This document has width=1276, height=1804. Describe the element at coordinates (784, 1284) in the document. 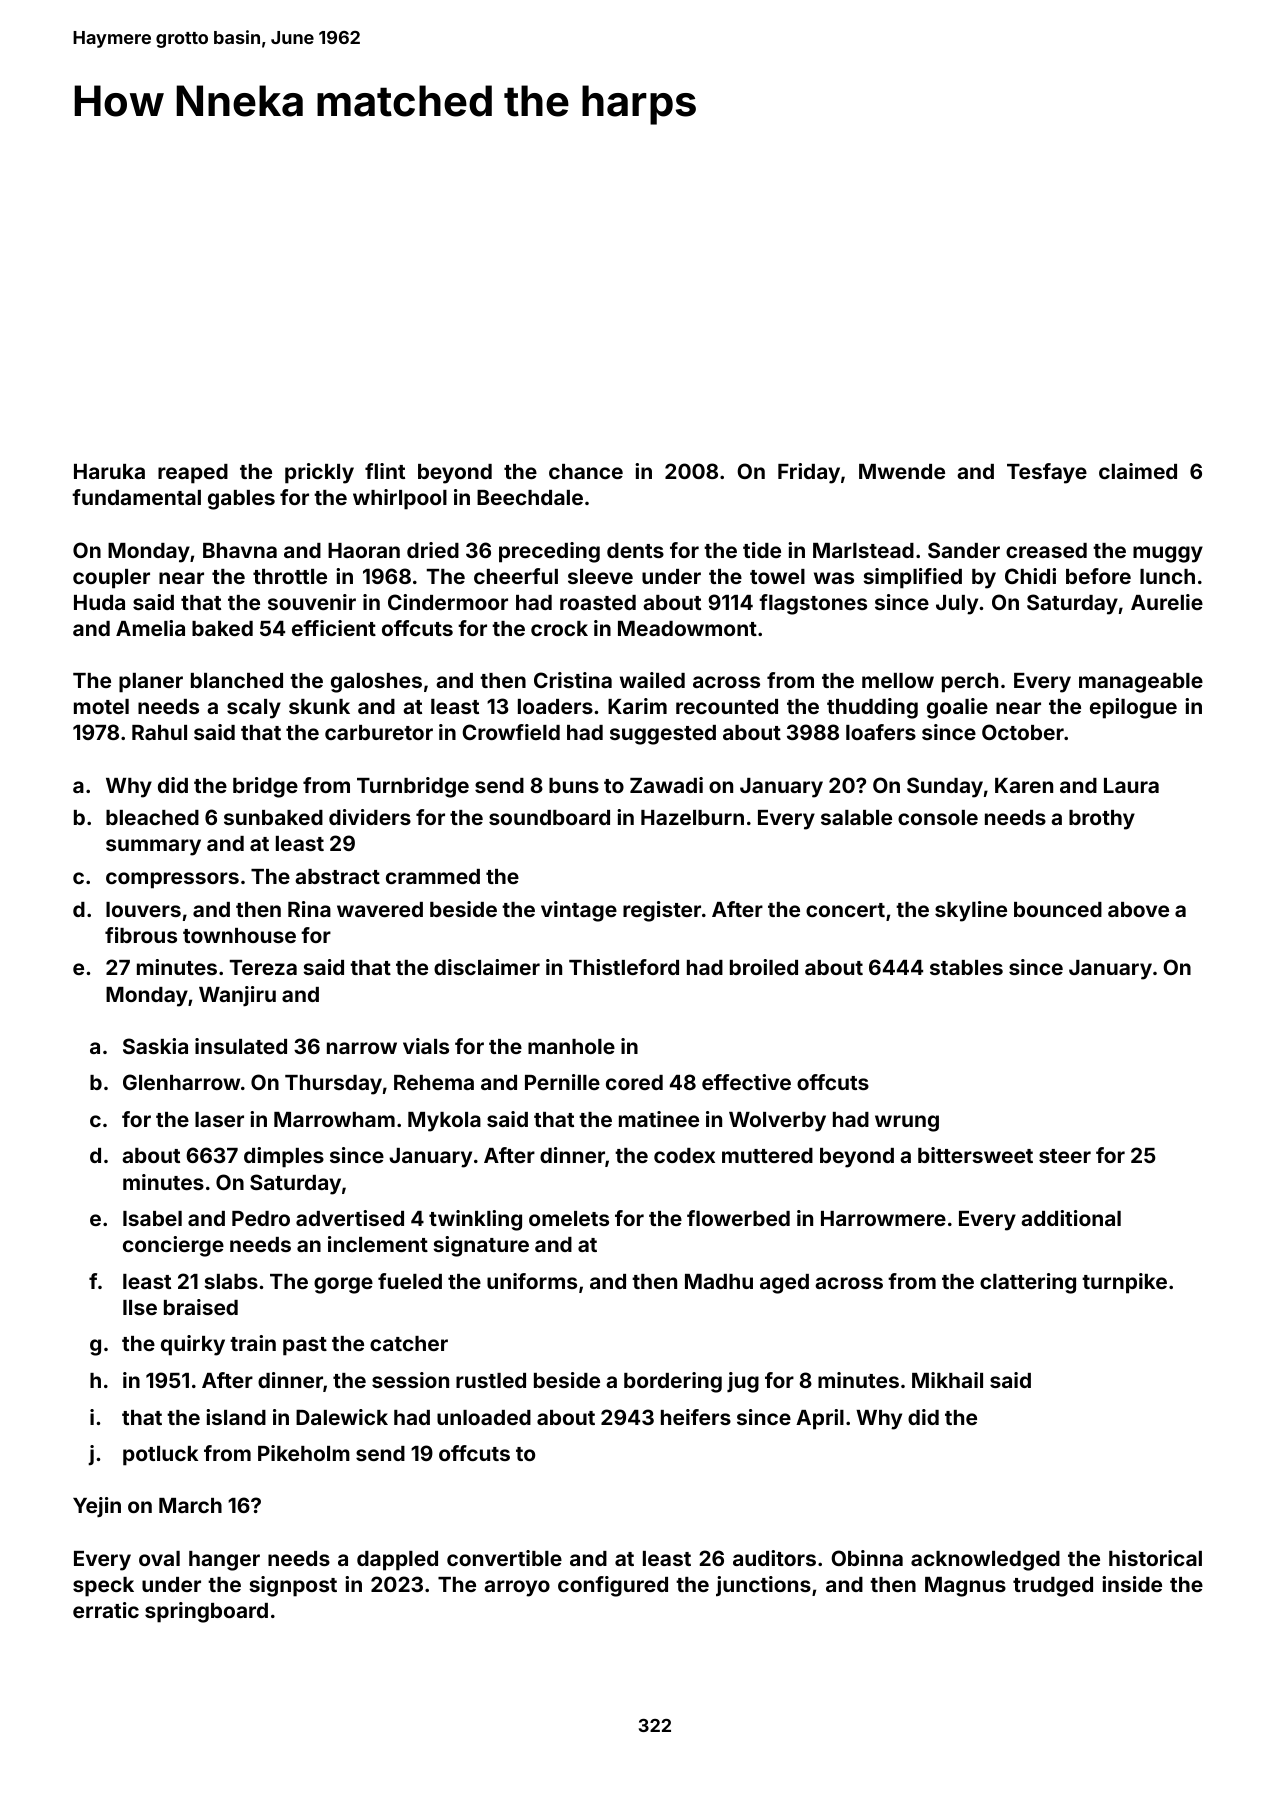

I see `aged` at that location.
